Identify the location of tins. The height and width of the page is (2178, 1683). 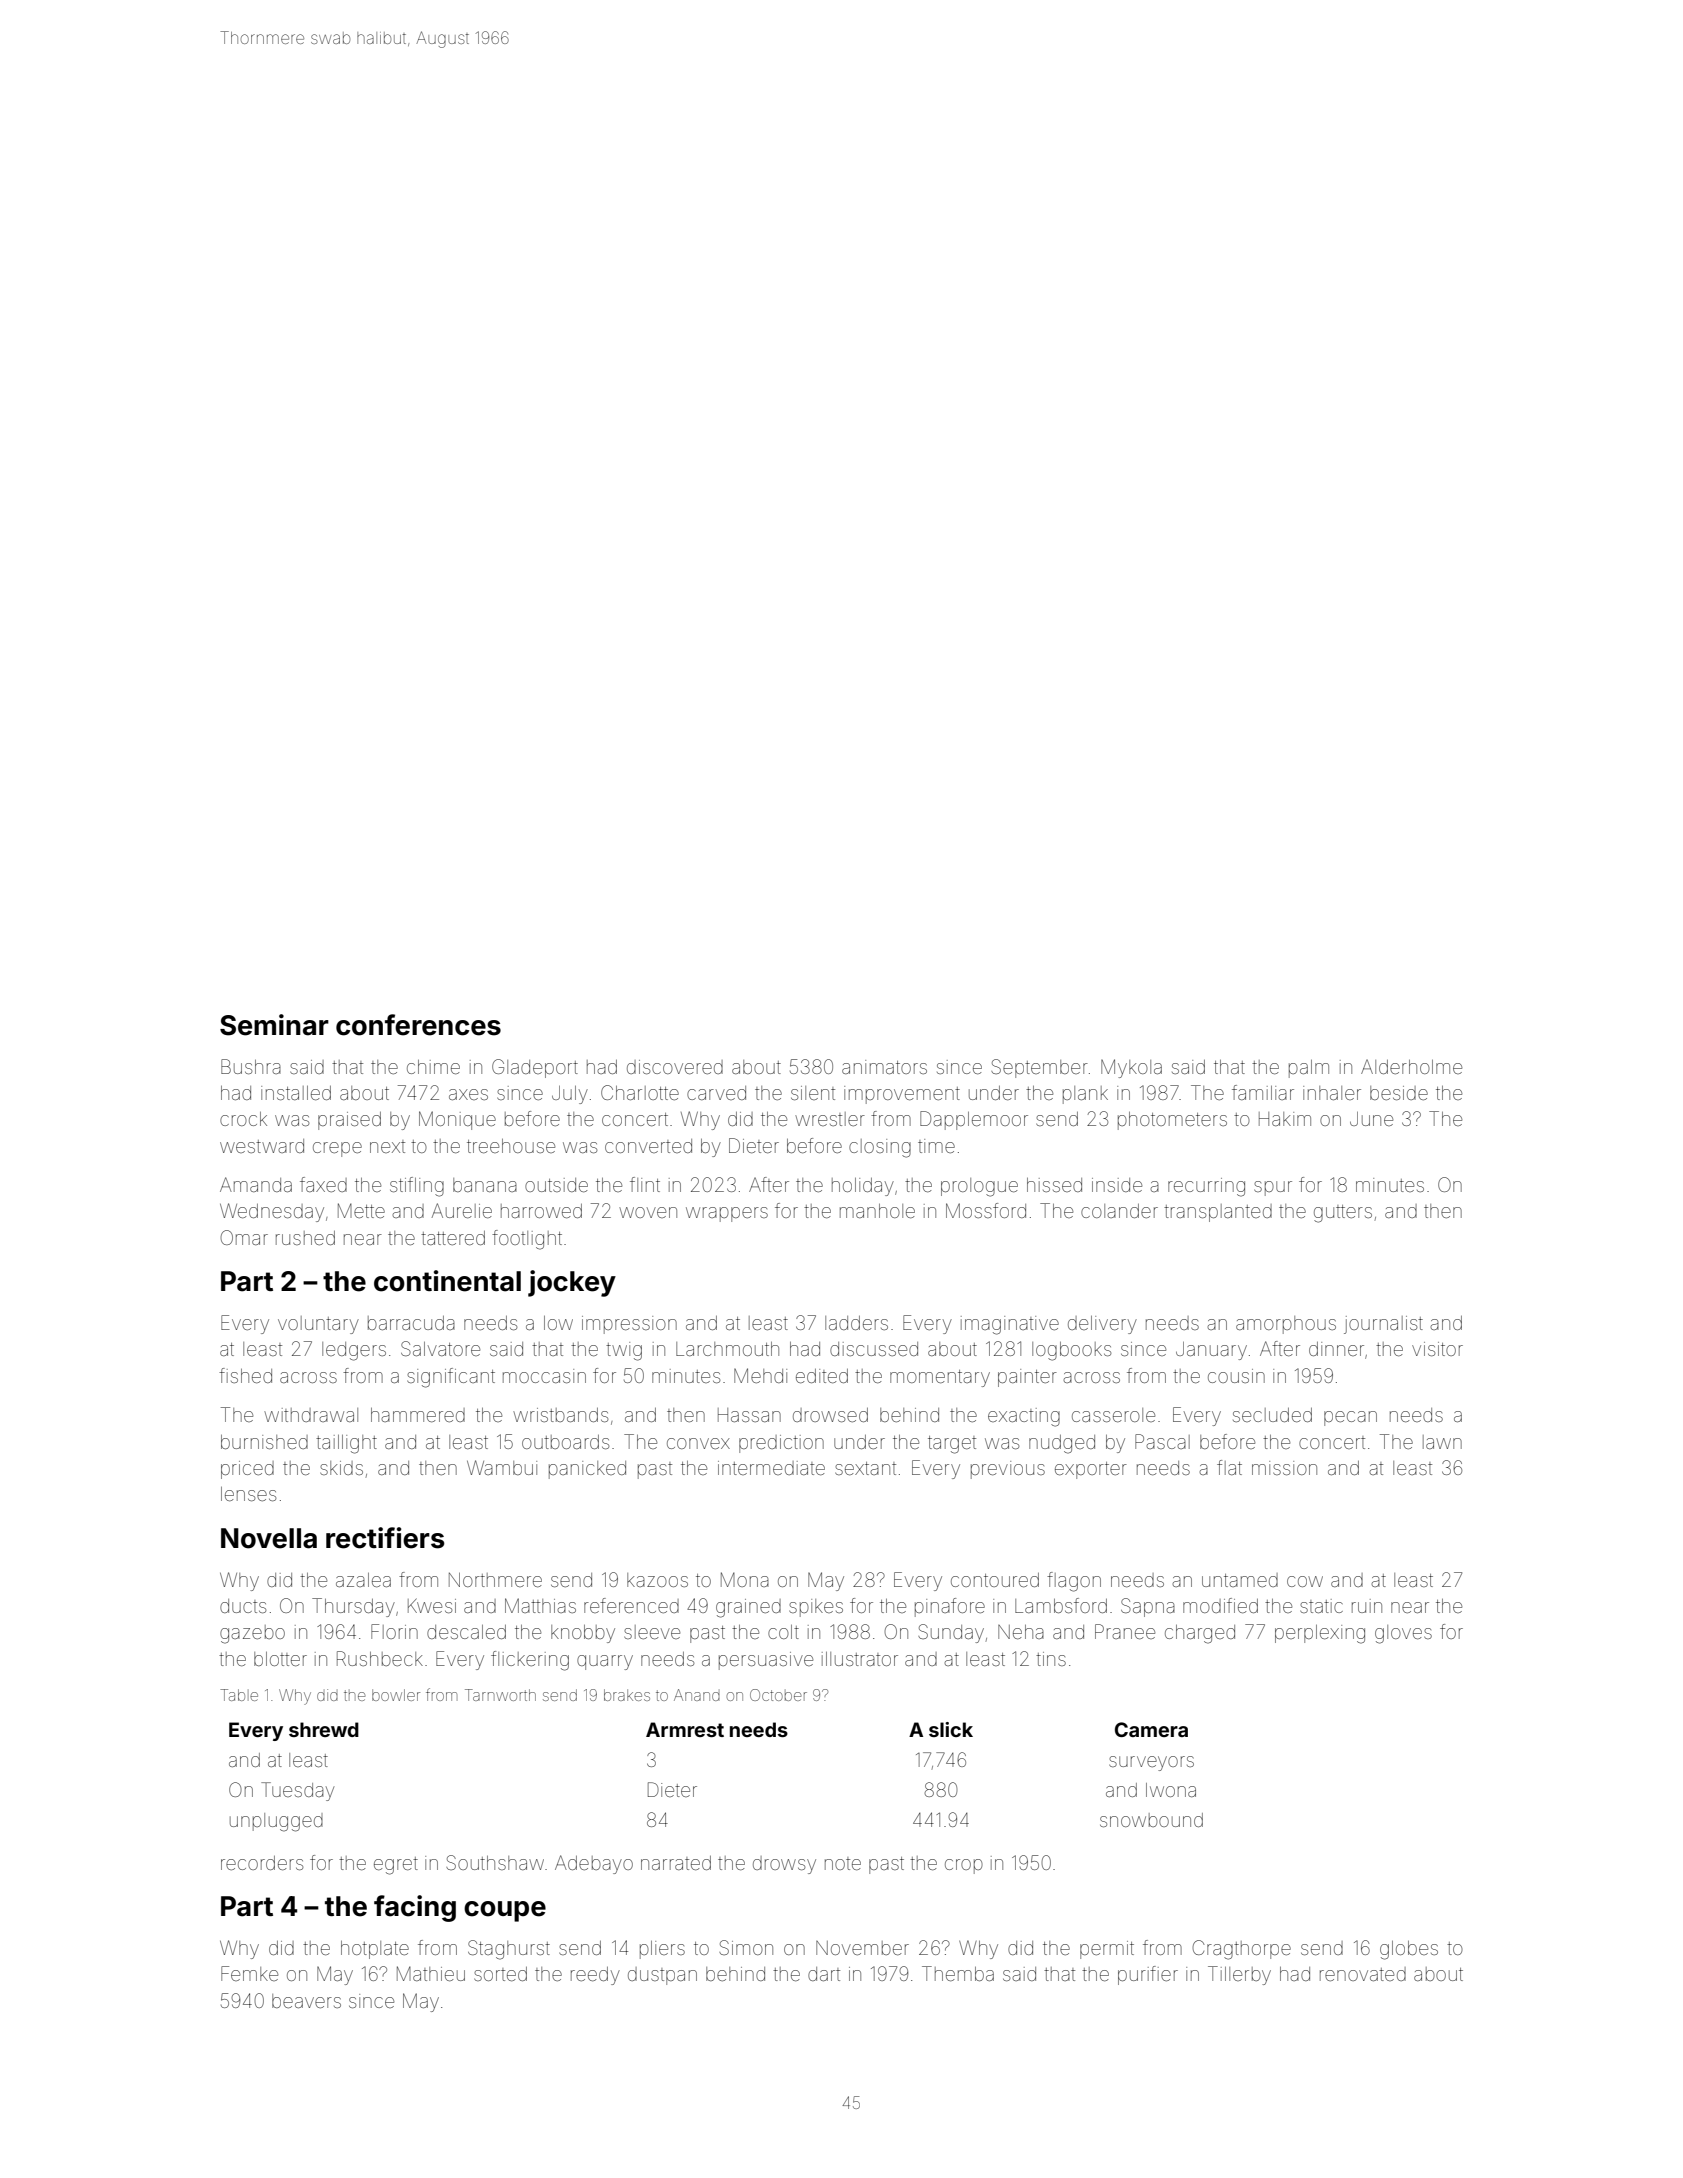
(1051, 1659).
